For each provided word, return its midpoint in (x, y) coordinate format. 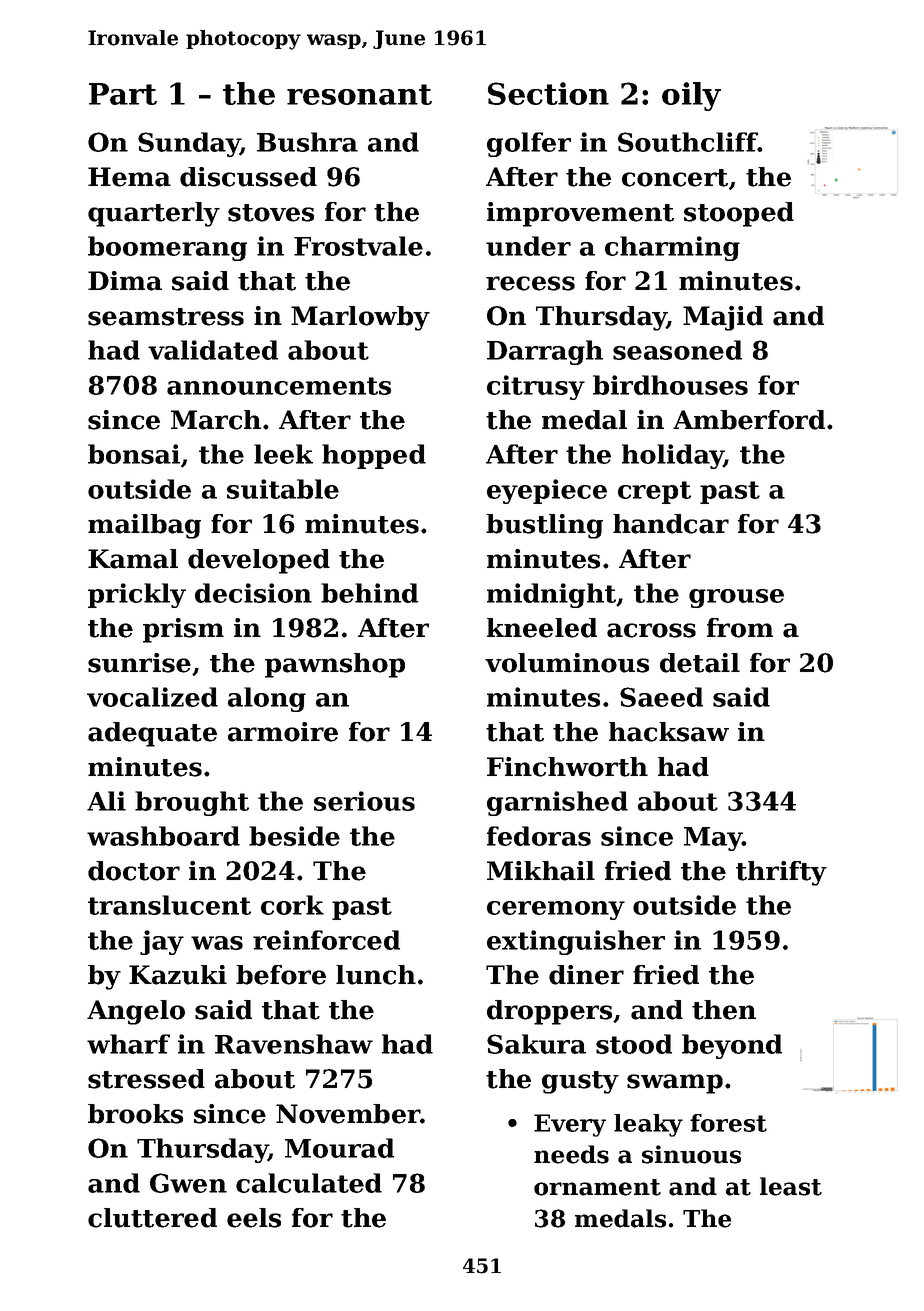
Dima (125, 281)
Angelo (136, 1012)
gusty (580, 1082)
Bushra (307, 142)
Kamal (133, 559)
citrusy (536, 387)
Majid (723, 318)
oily (691, 96)
